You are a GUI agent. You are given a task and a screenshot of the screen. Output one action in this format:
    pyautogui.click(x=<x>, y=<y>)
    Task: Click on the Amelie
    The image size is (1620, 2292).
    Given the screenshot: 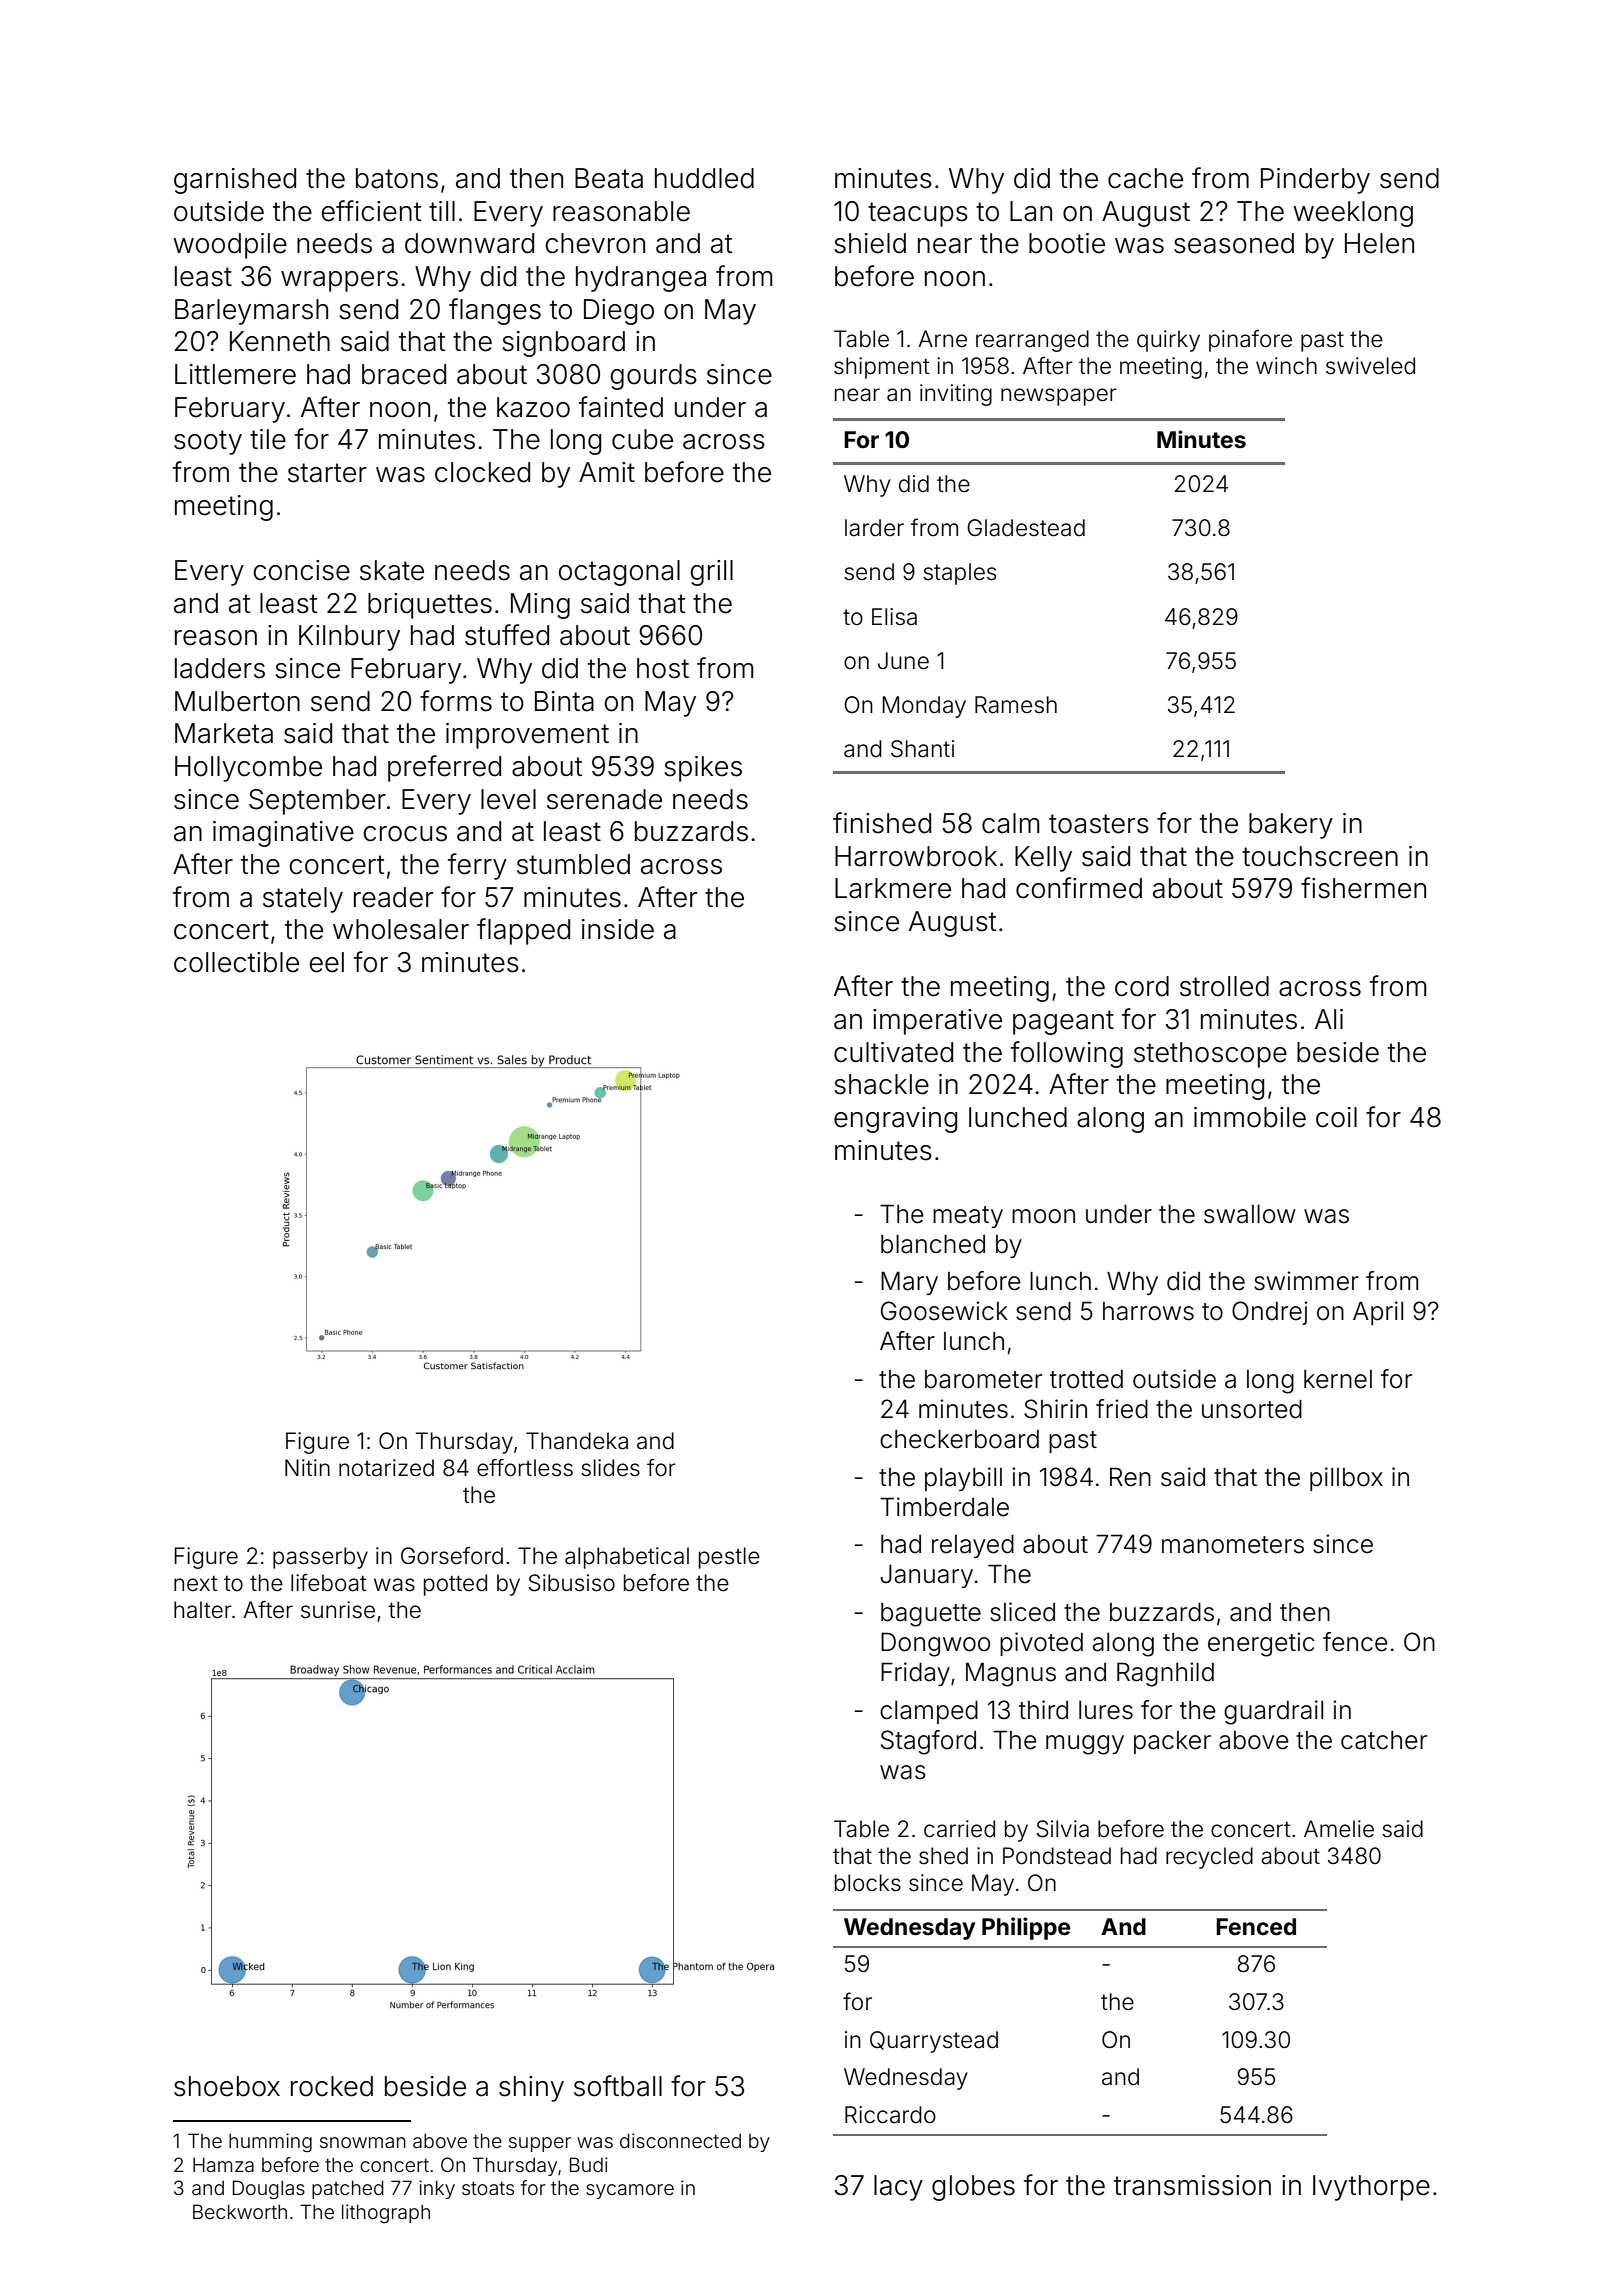 What is the action you would take?
    pyautogui.click(x=1339, y=1829)
